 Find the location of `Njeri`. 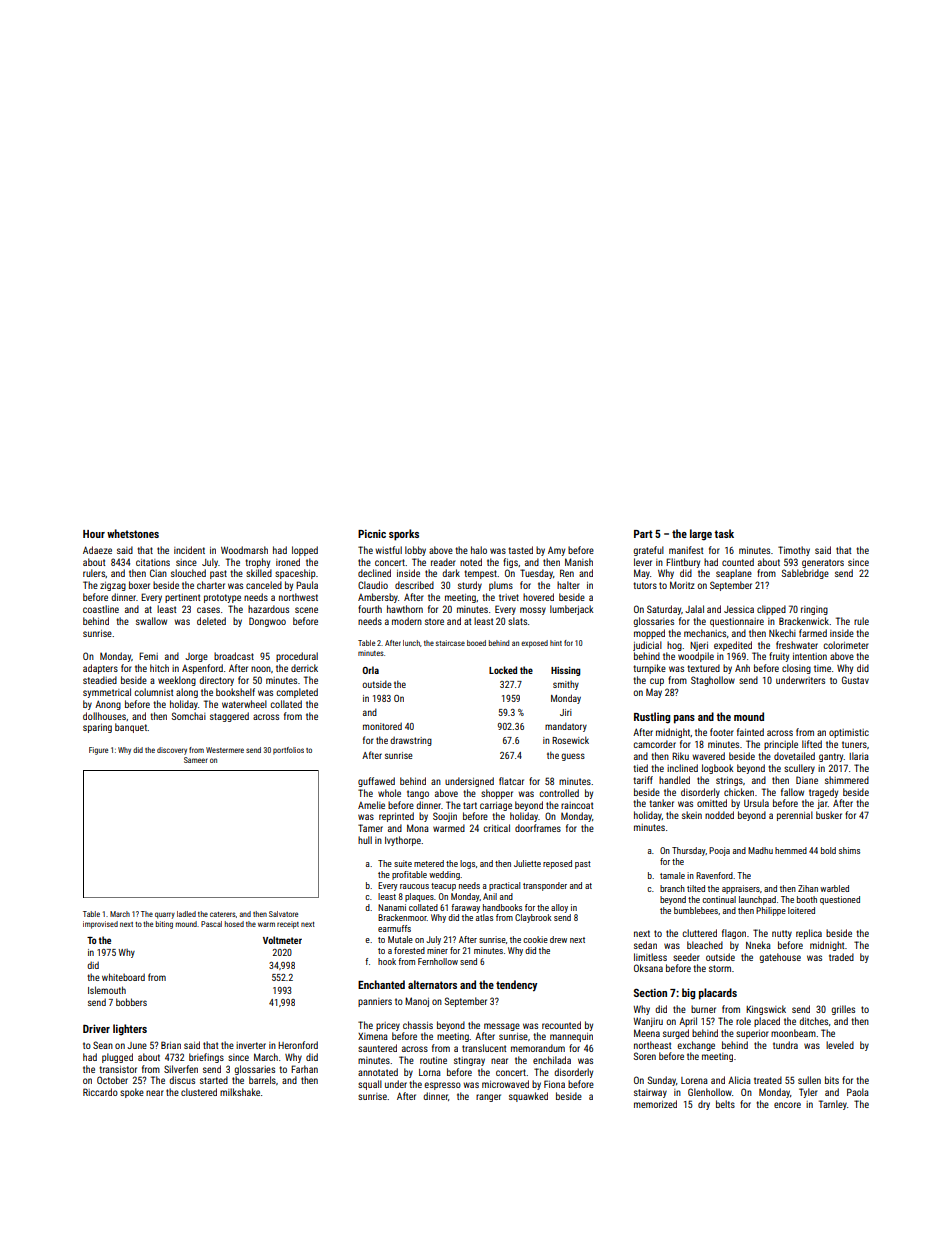

Njeri is located at coordinates (699, 646).
